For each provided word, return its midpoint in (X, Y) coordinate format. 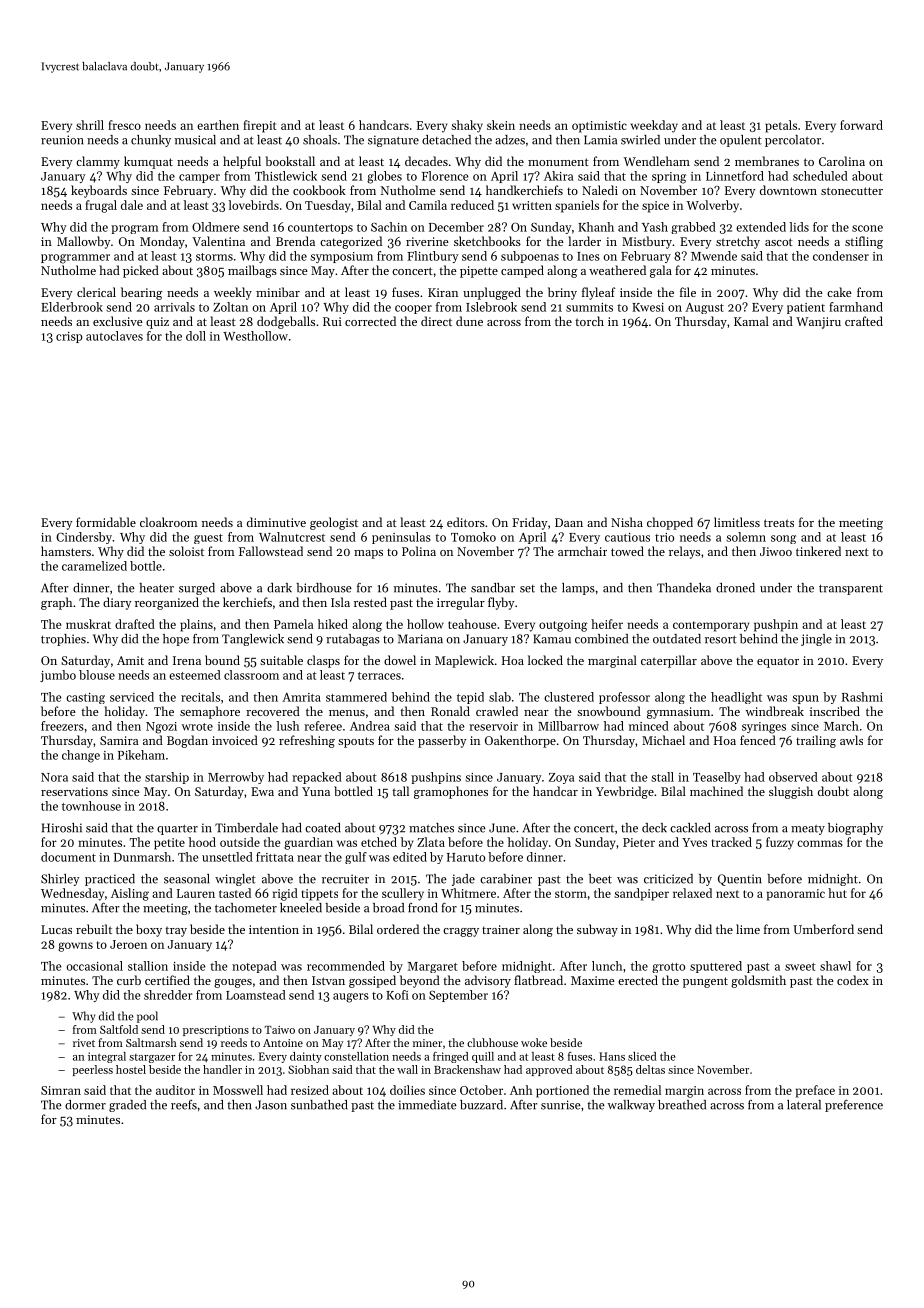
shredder (168, 995)
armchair (582, 551)
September (458, 996)
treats (779, 523)
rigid (285, 894)
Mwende (714, 256)
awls (851, 740)
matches (431, 828)
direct (436, 321)
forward (861, 125)
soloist (186, 551)
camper (199, 178)
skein (501, 125)
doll (196, 336)
